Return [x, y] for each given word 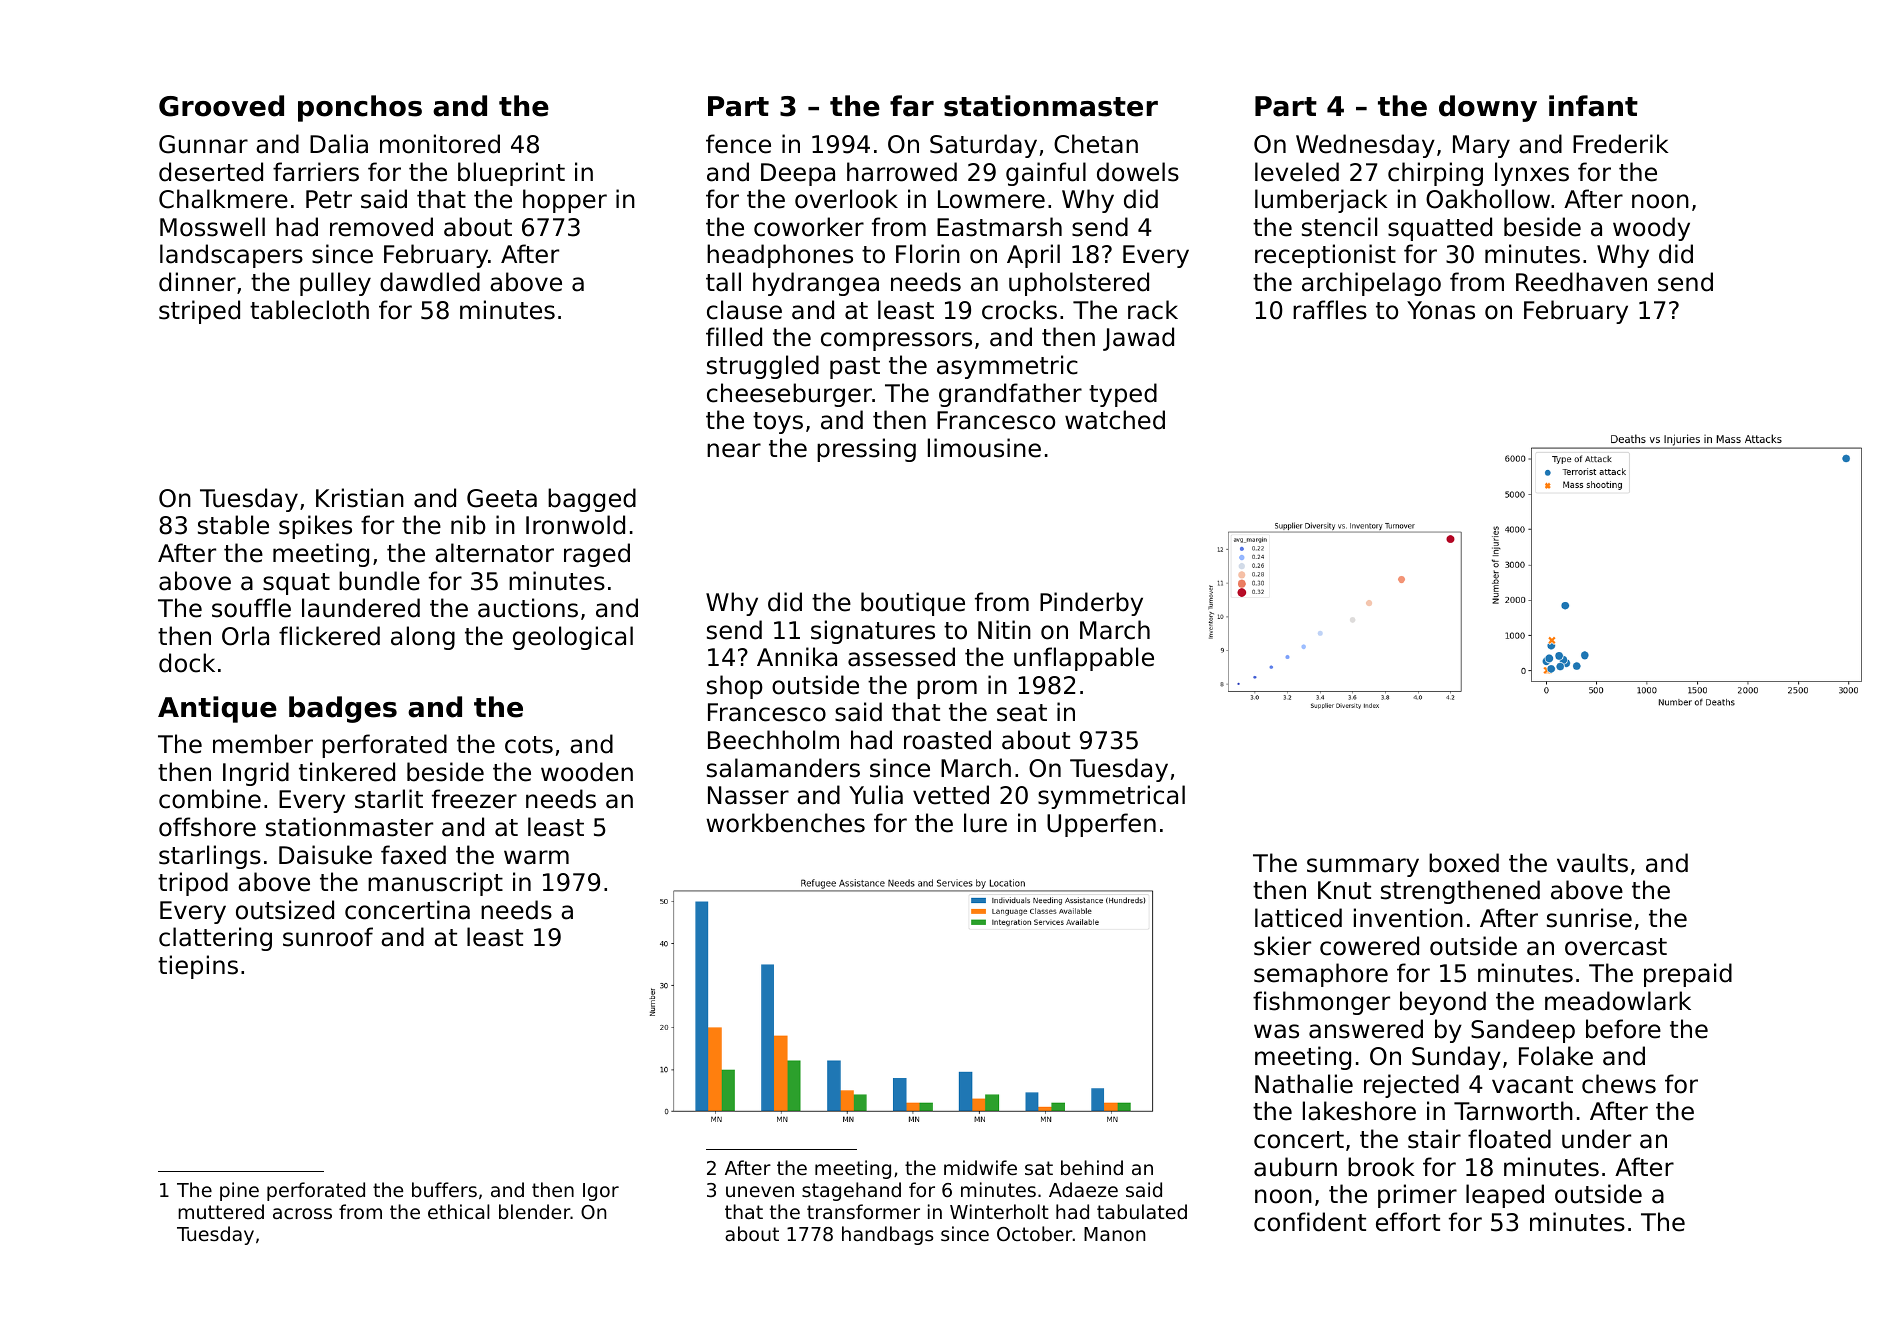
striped [199, 312]
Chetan [1096, 144]
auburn [1295, 1167]
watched [1115, 420]
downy [1488, 108]
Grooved [221, 106]
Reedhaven [1581, 282]
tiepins [198, 967]
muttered [221, 1211]
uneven [760, 1191]
